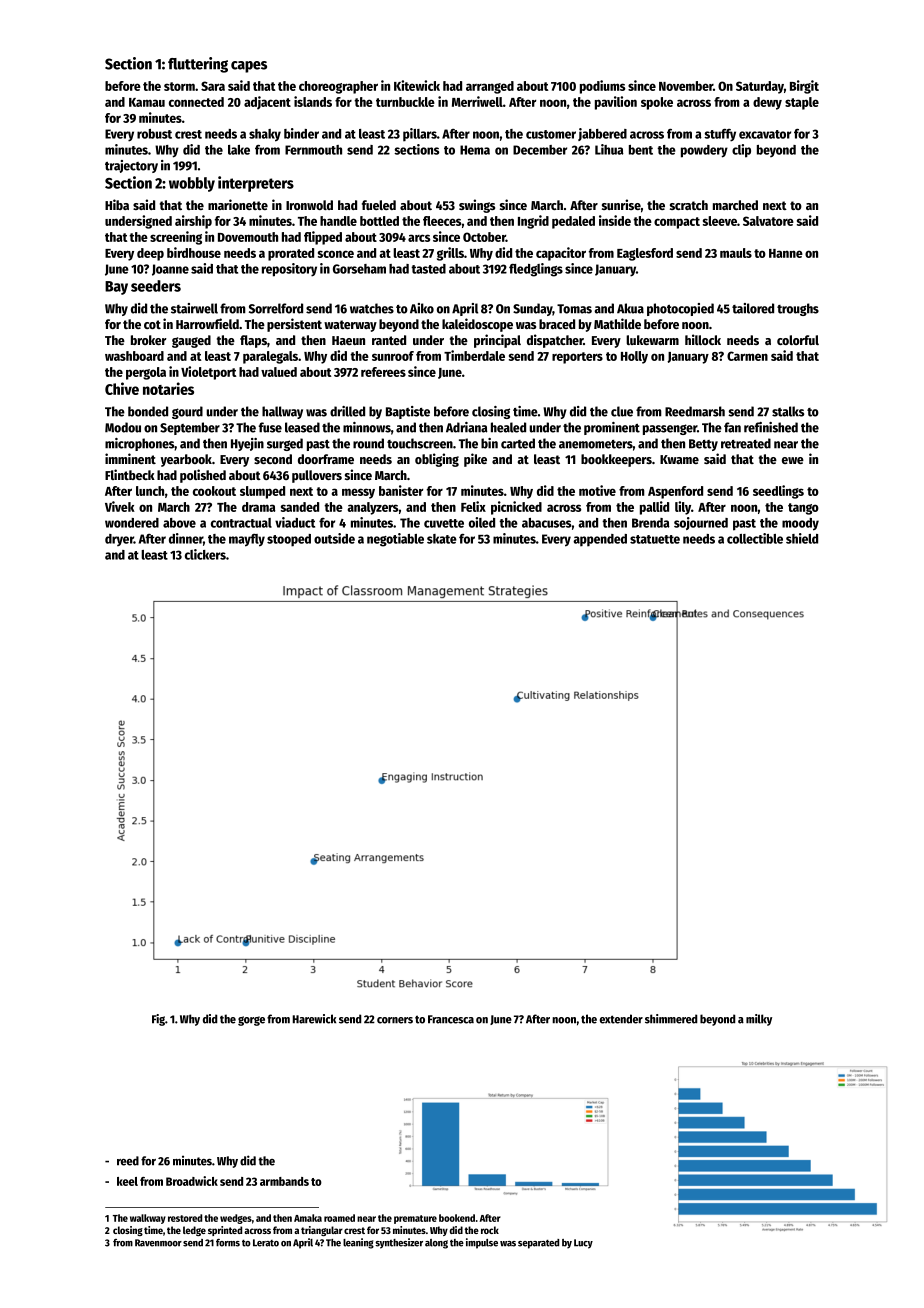 The height and width of the screenshot is (1308, 924). What do you see at coordinates (475, 150) in the screenshot?
I see `Hema` at bounding box center [475, 150].
